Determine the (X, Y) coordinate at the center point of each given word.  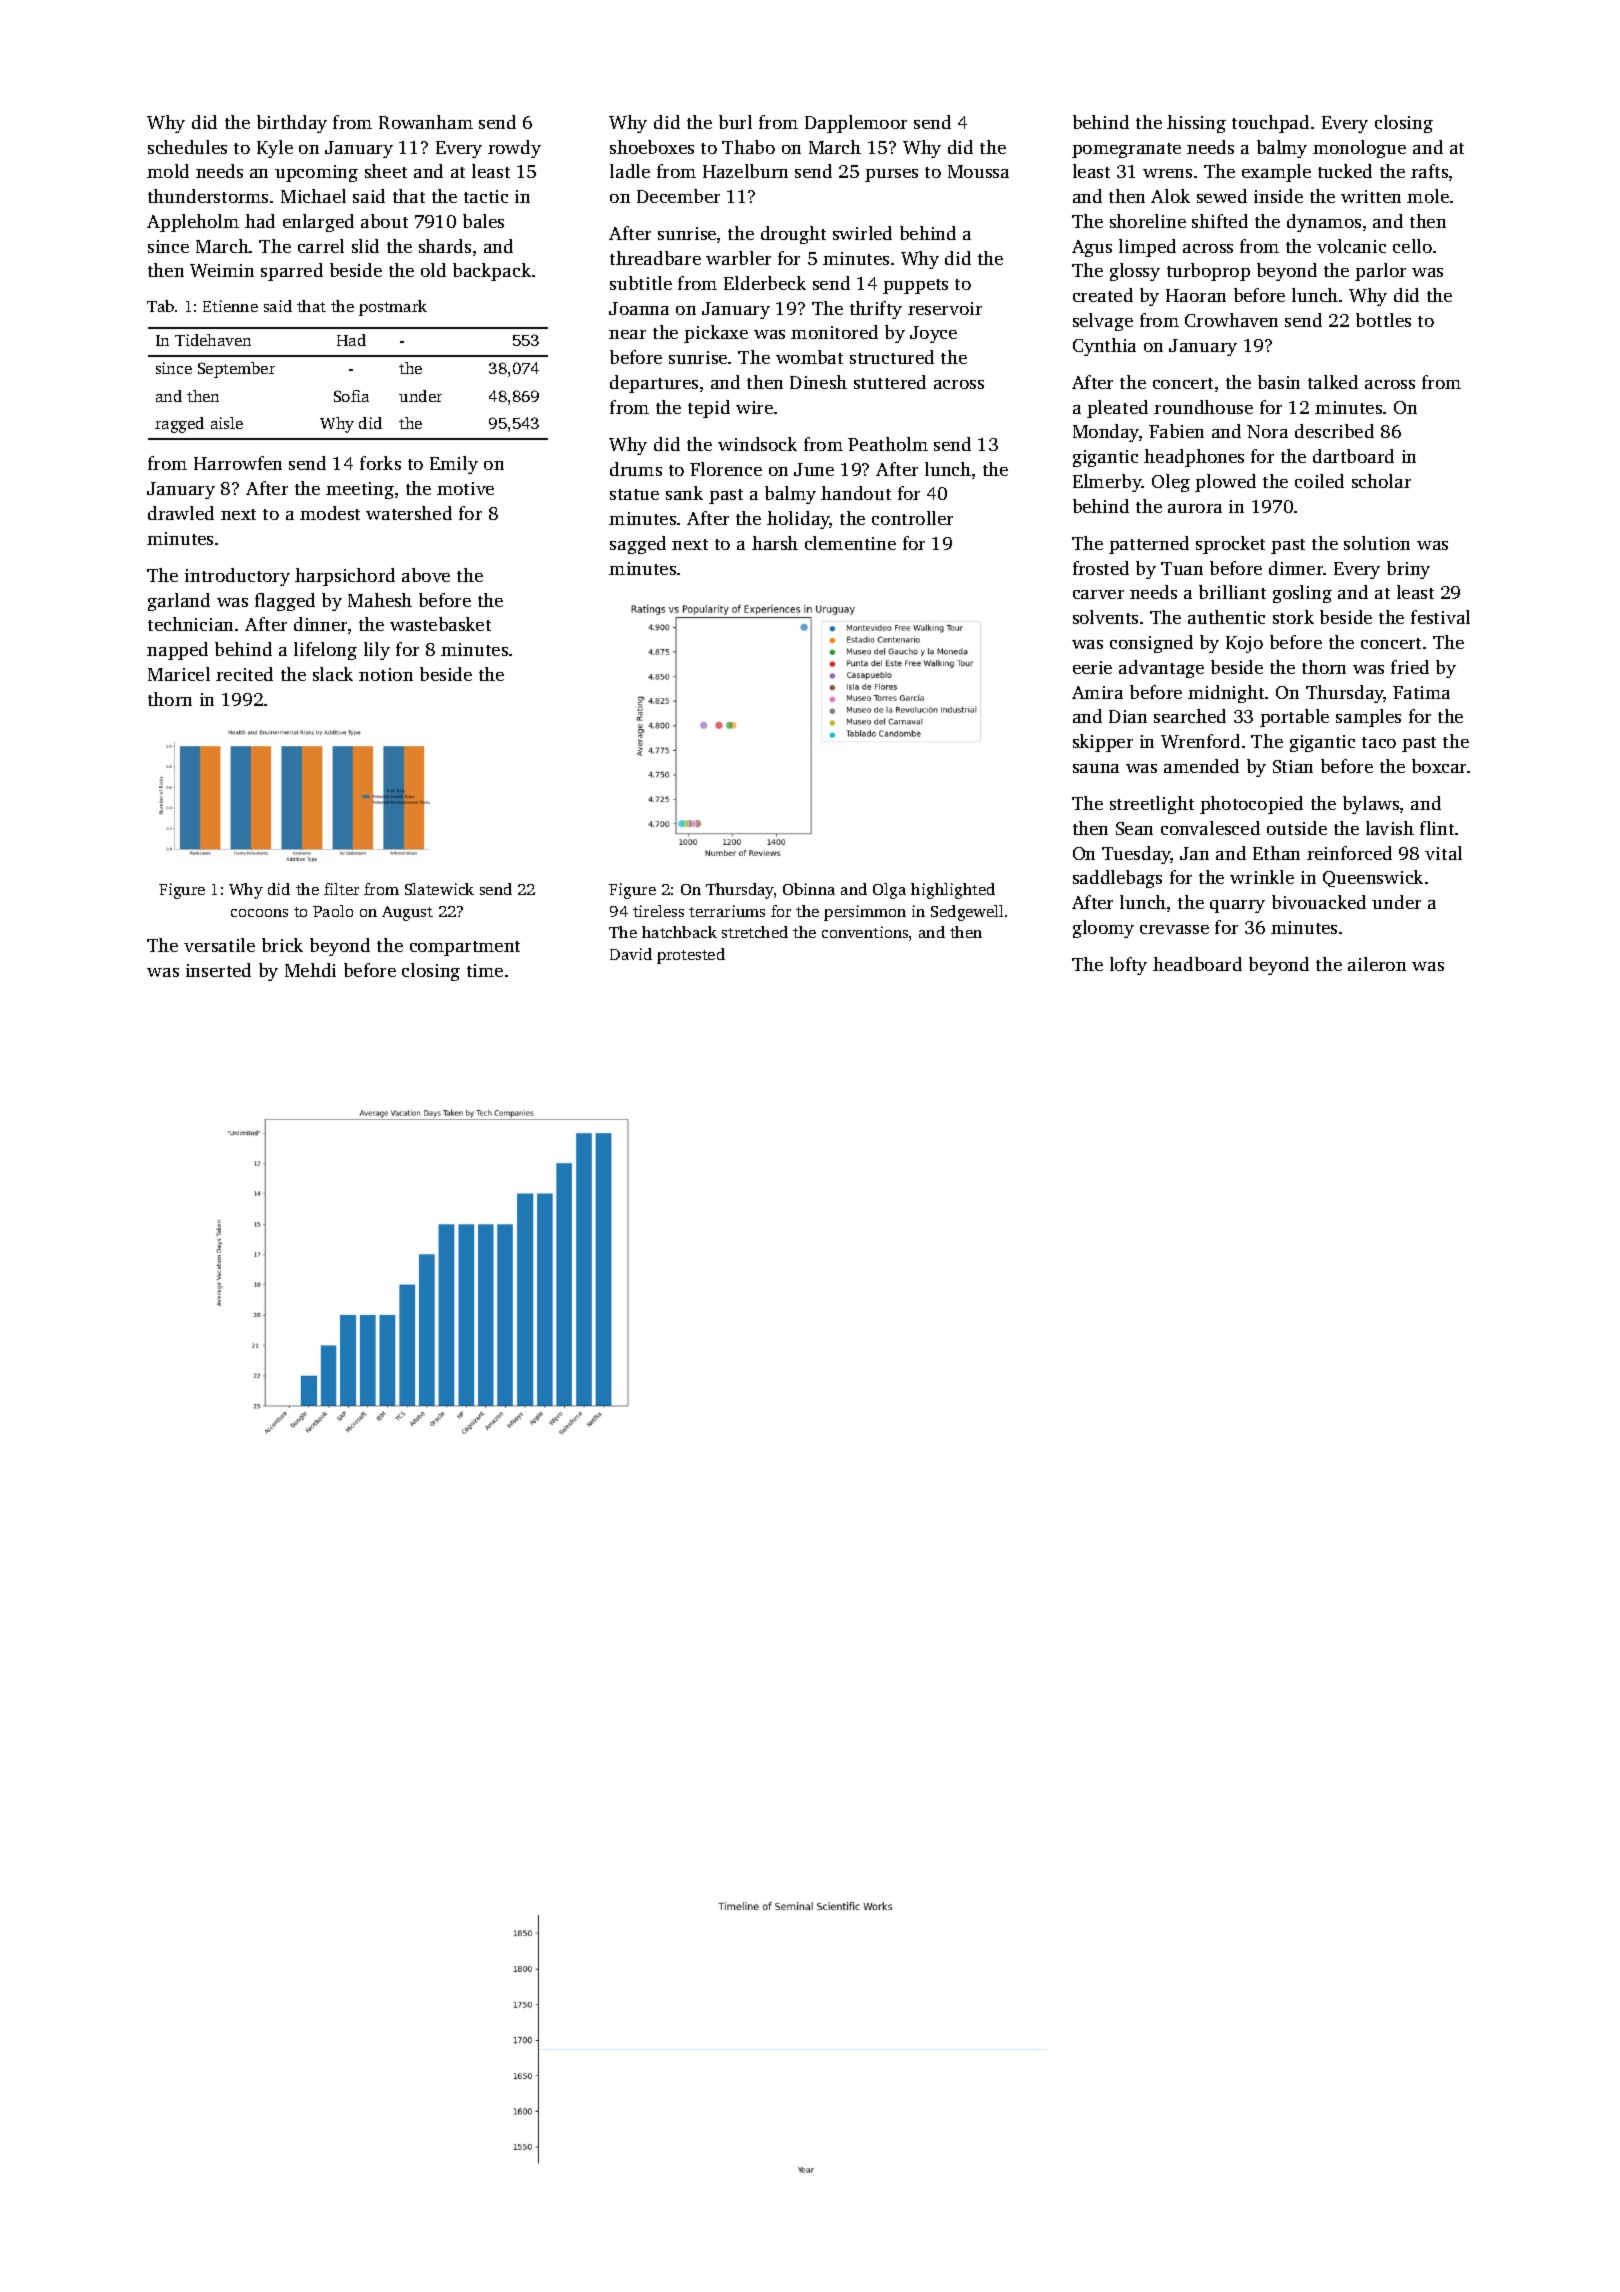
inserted (218, 970)
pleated (1117, 409)
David (631, 954)
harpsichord (345, 577)
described (1334, 431)
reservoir (945, 308)
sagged (638, 545)
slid (365, 246)
